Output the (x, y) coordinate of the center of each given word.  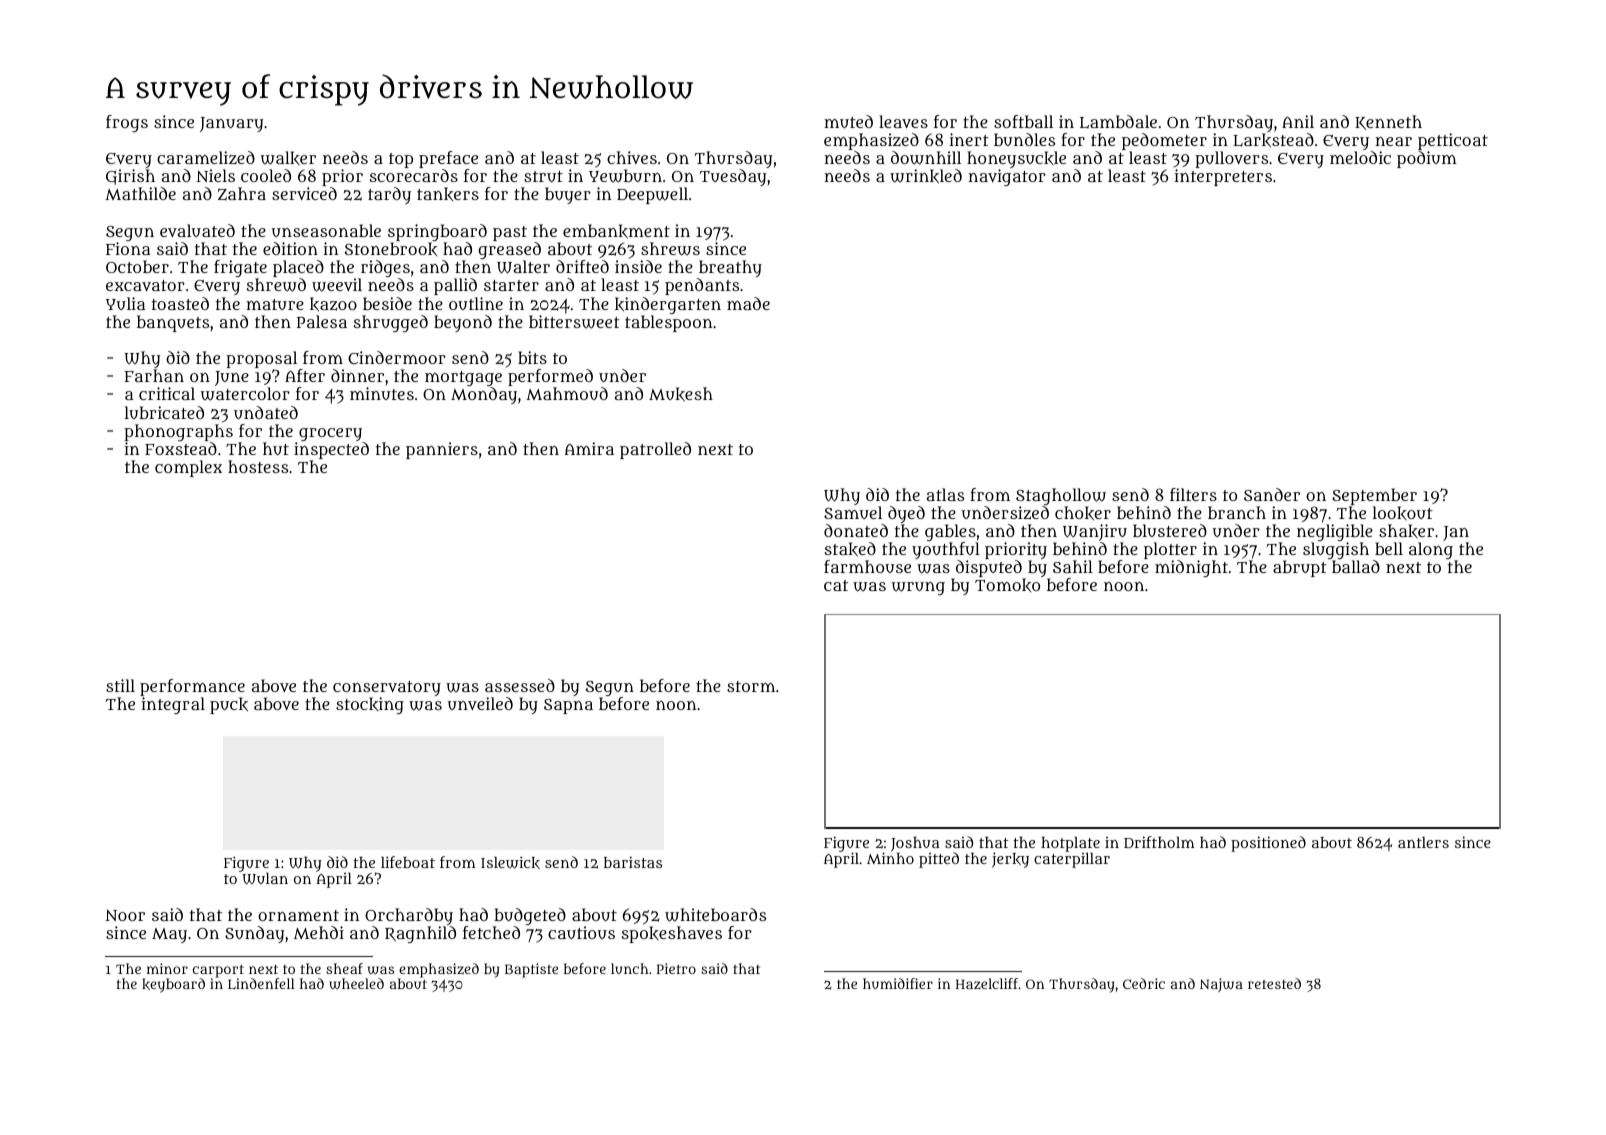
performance (192, 687)
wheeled (356, 984)
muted (848, 121)
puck (229, 705)
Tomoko (1007, 585)
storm (751, 686)
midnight (1191, 568)
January (231, 124)
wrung (918, 588)
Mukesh (681, 394)
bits (532, 357)
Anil (1298, 121)
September (1374, 496)
